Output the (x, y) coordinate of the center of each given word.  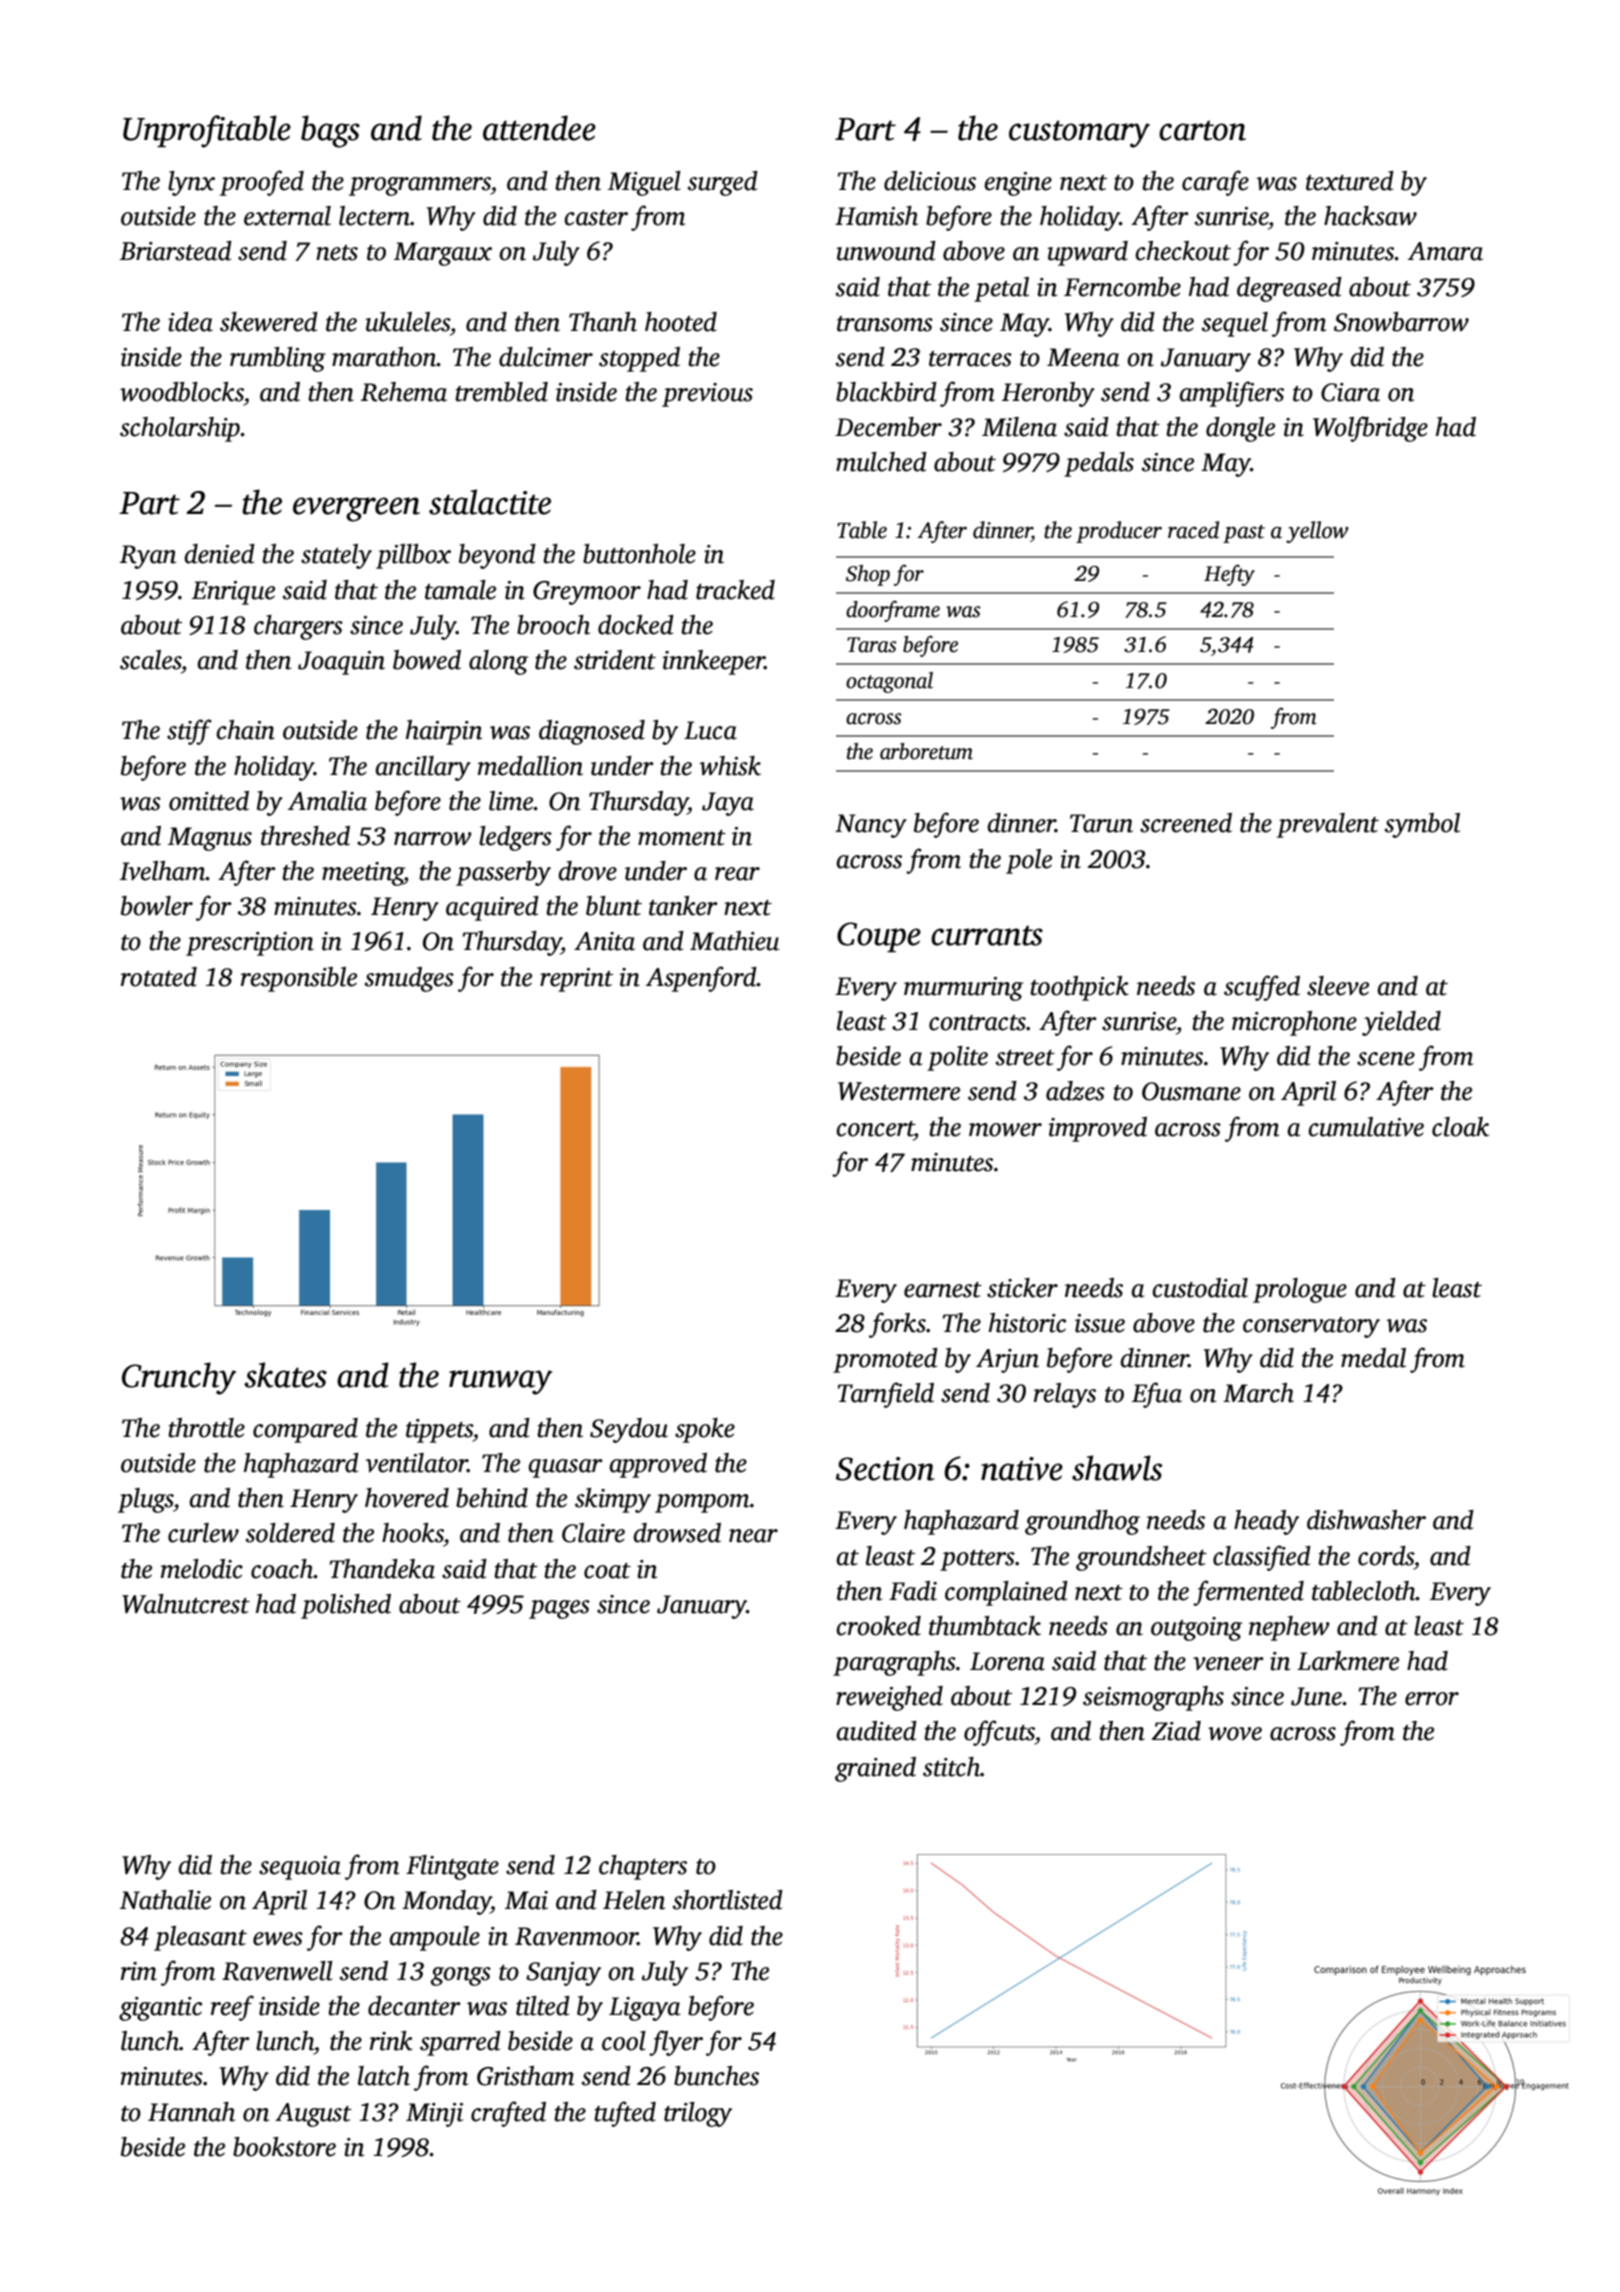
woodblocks (182, 392)
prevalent (1328, 825)
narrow (433, 839)
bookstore (284, 2147)
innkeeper (713, 662)
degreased (1289, 289)
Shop (868, 575)
